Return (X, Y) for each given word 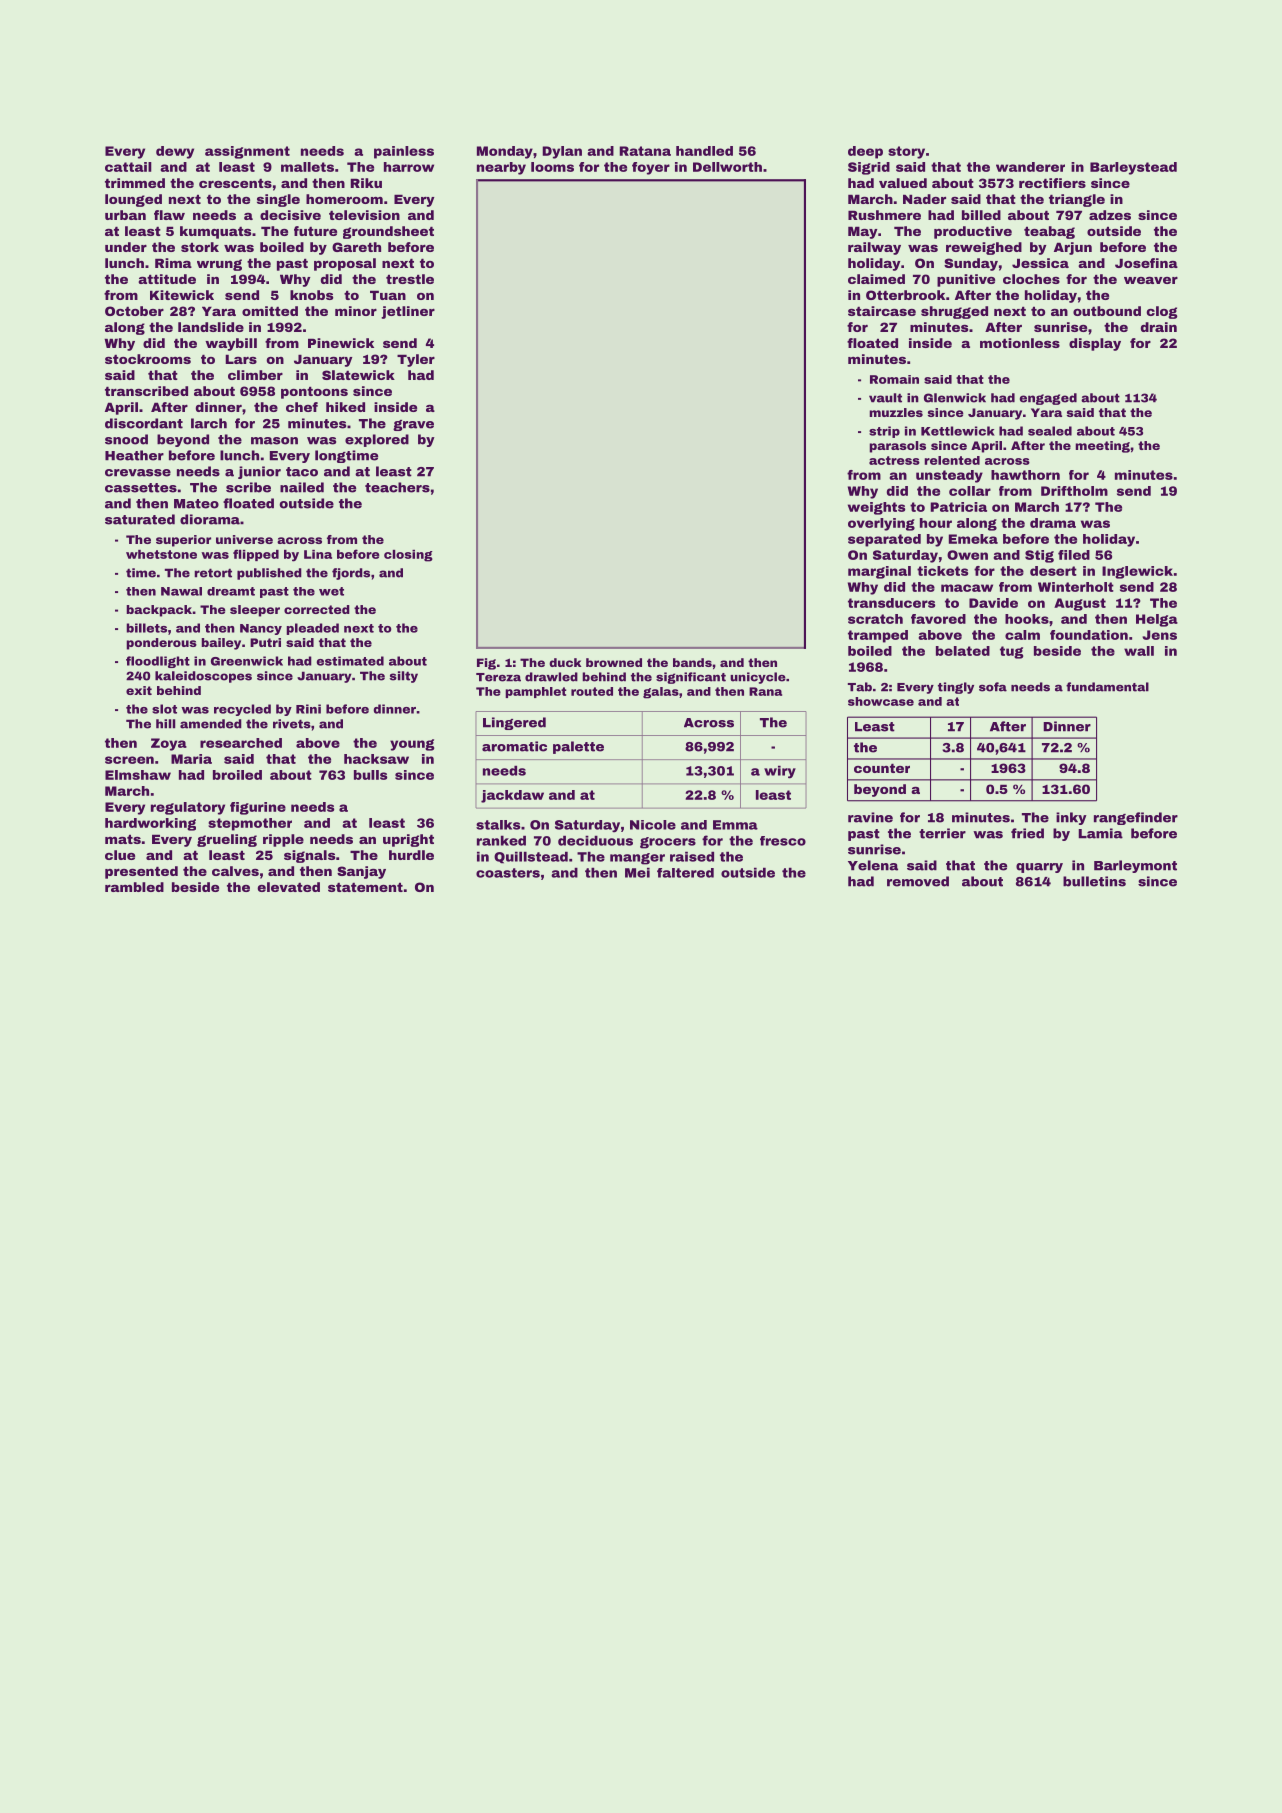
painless (404, 152)
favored (938, 619)
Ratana (645, 151)
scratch (875, 619)
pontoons (314, 392)
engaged (1048, 399)
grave (413, 425)
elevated (288, 887)
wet (331, 591)
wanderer (1030, 167)
